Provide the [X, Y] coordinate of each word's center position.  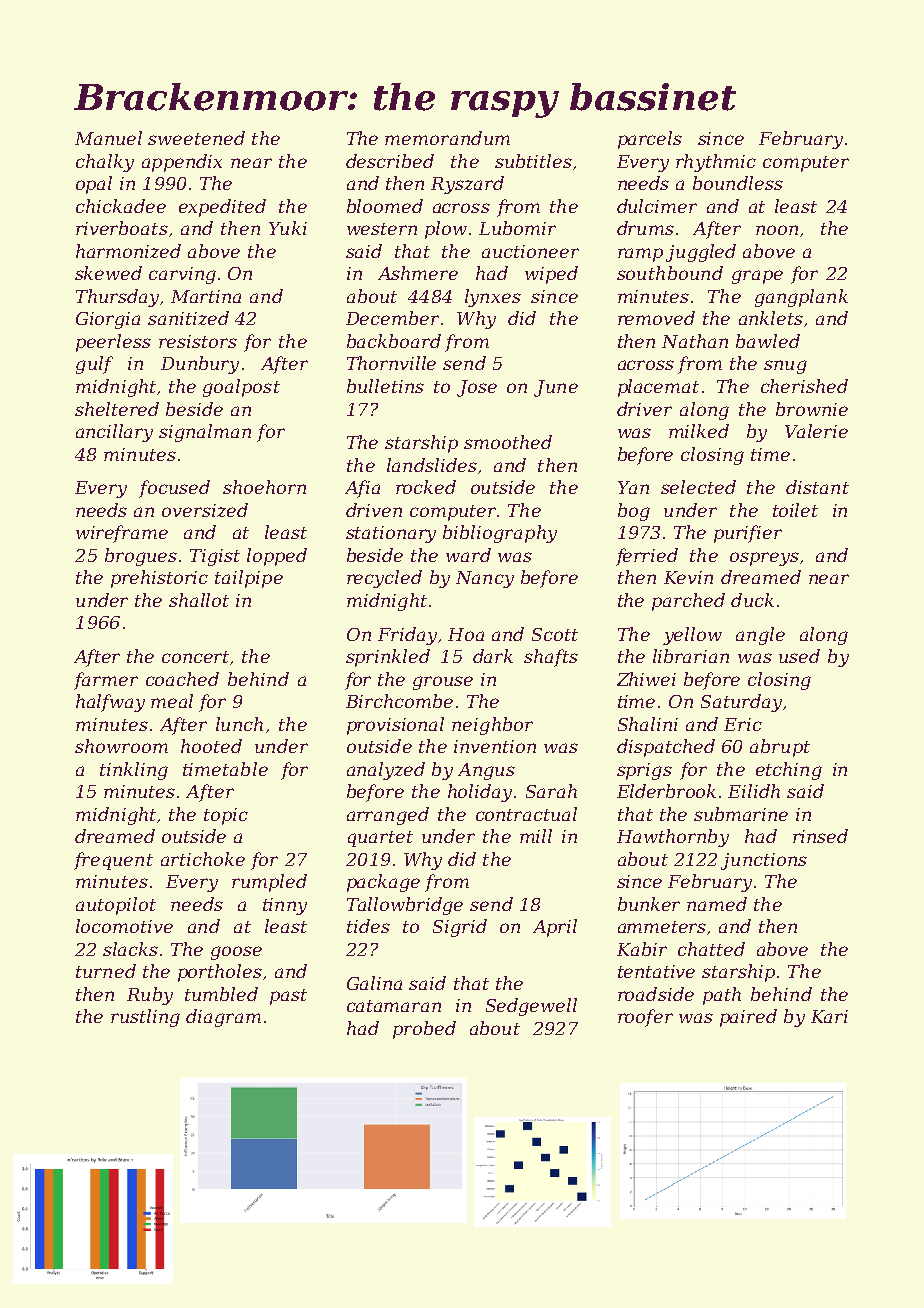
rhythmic [716, 163]
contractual [526, 814]
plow [446, 230]
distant [817, 487]
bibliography [500, 534]
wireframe [122, 534]
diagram [223, 1018]
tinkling [134, 771]
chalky [105, 163]
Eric [743, 724]
